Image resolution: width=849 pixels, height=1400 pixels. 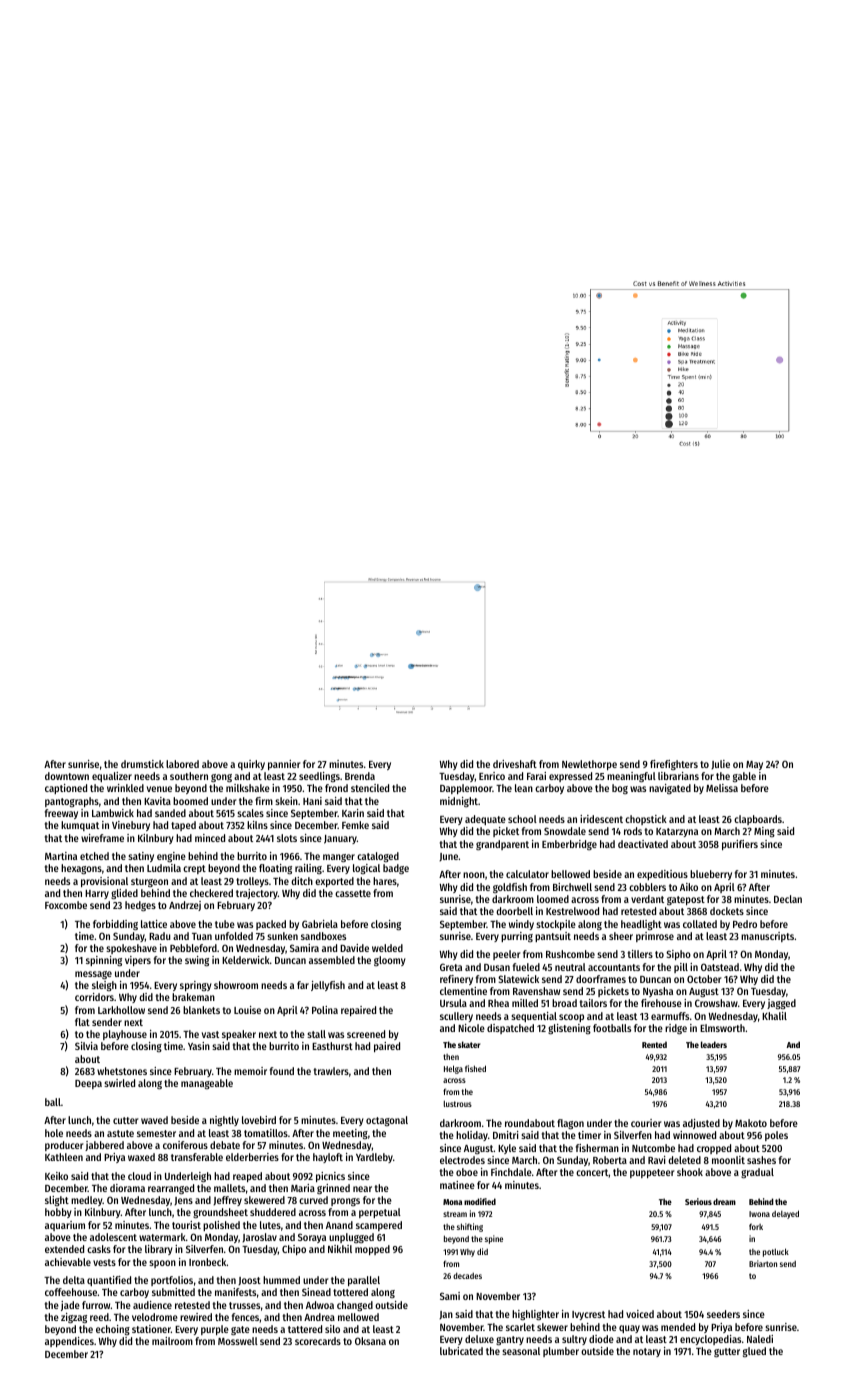 I want to click on purring, so click(x=517, y=937).
